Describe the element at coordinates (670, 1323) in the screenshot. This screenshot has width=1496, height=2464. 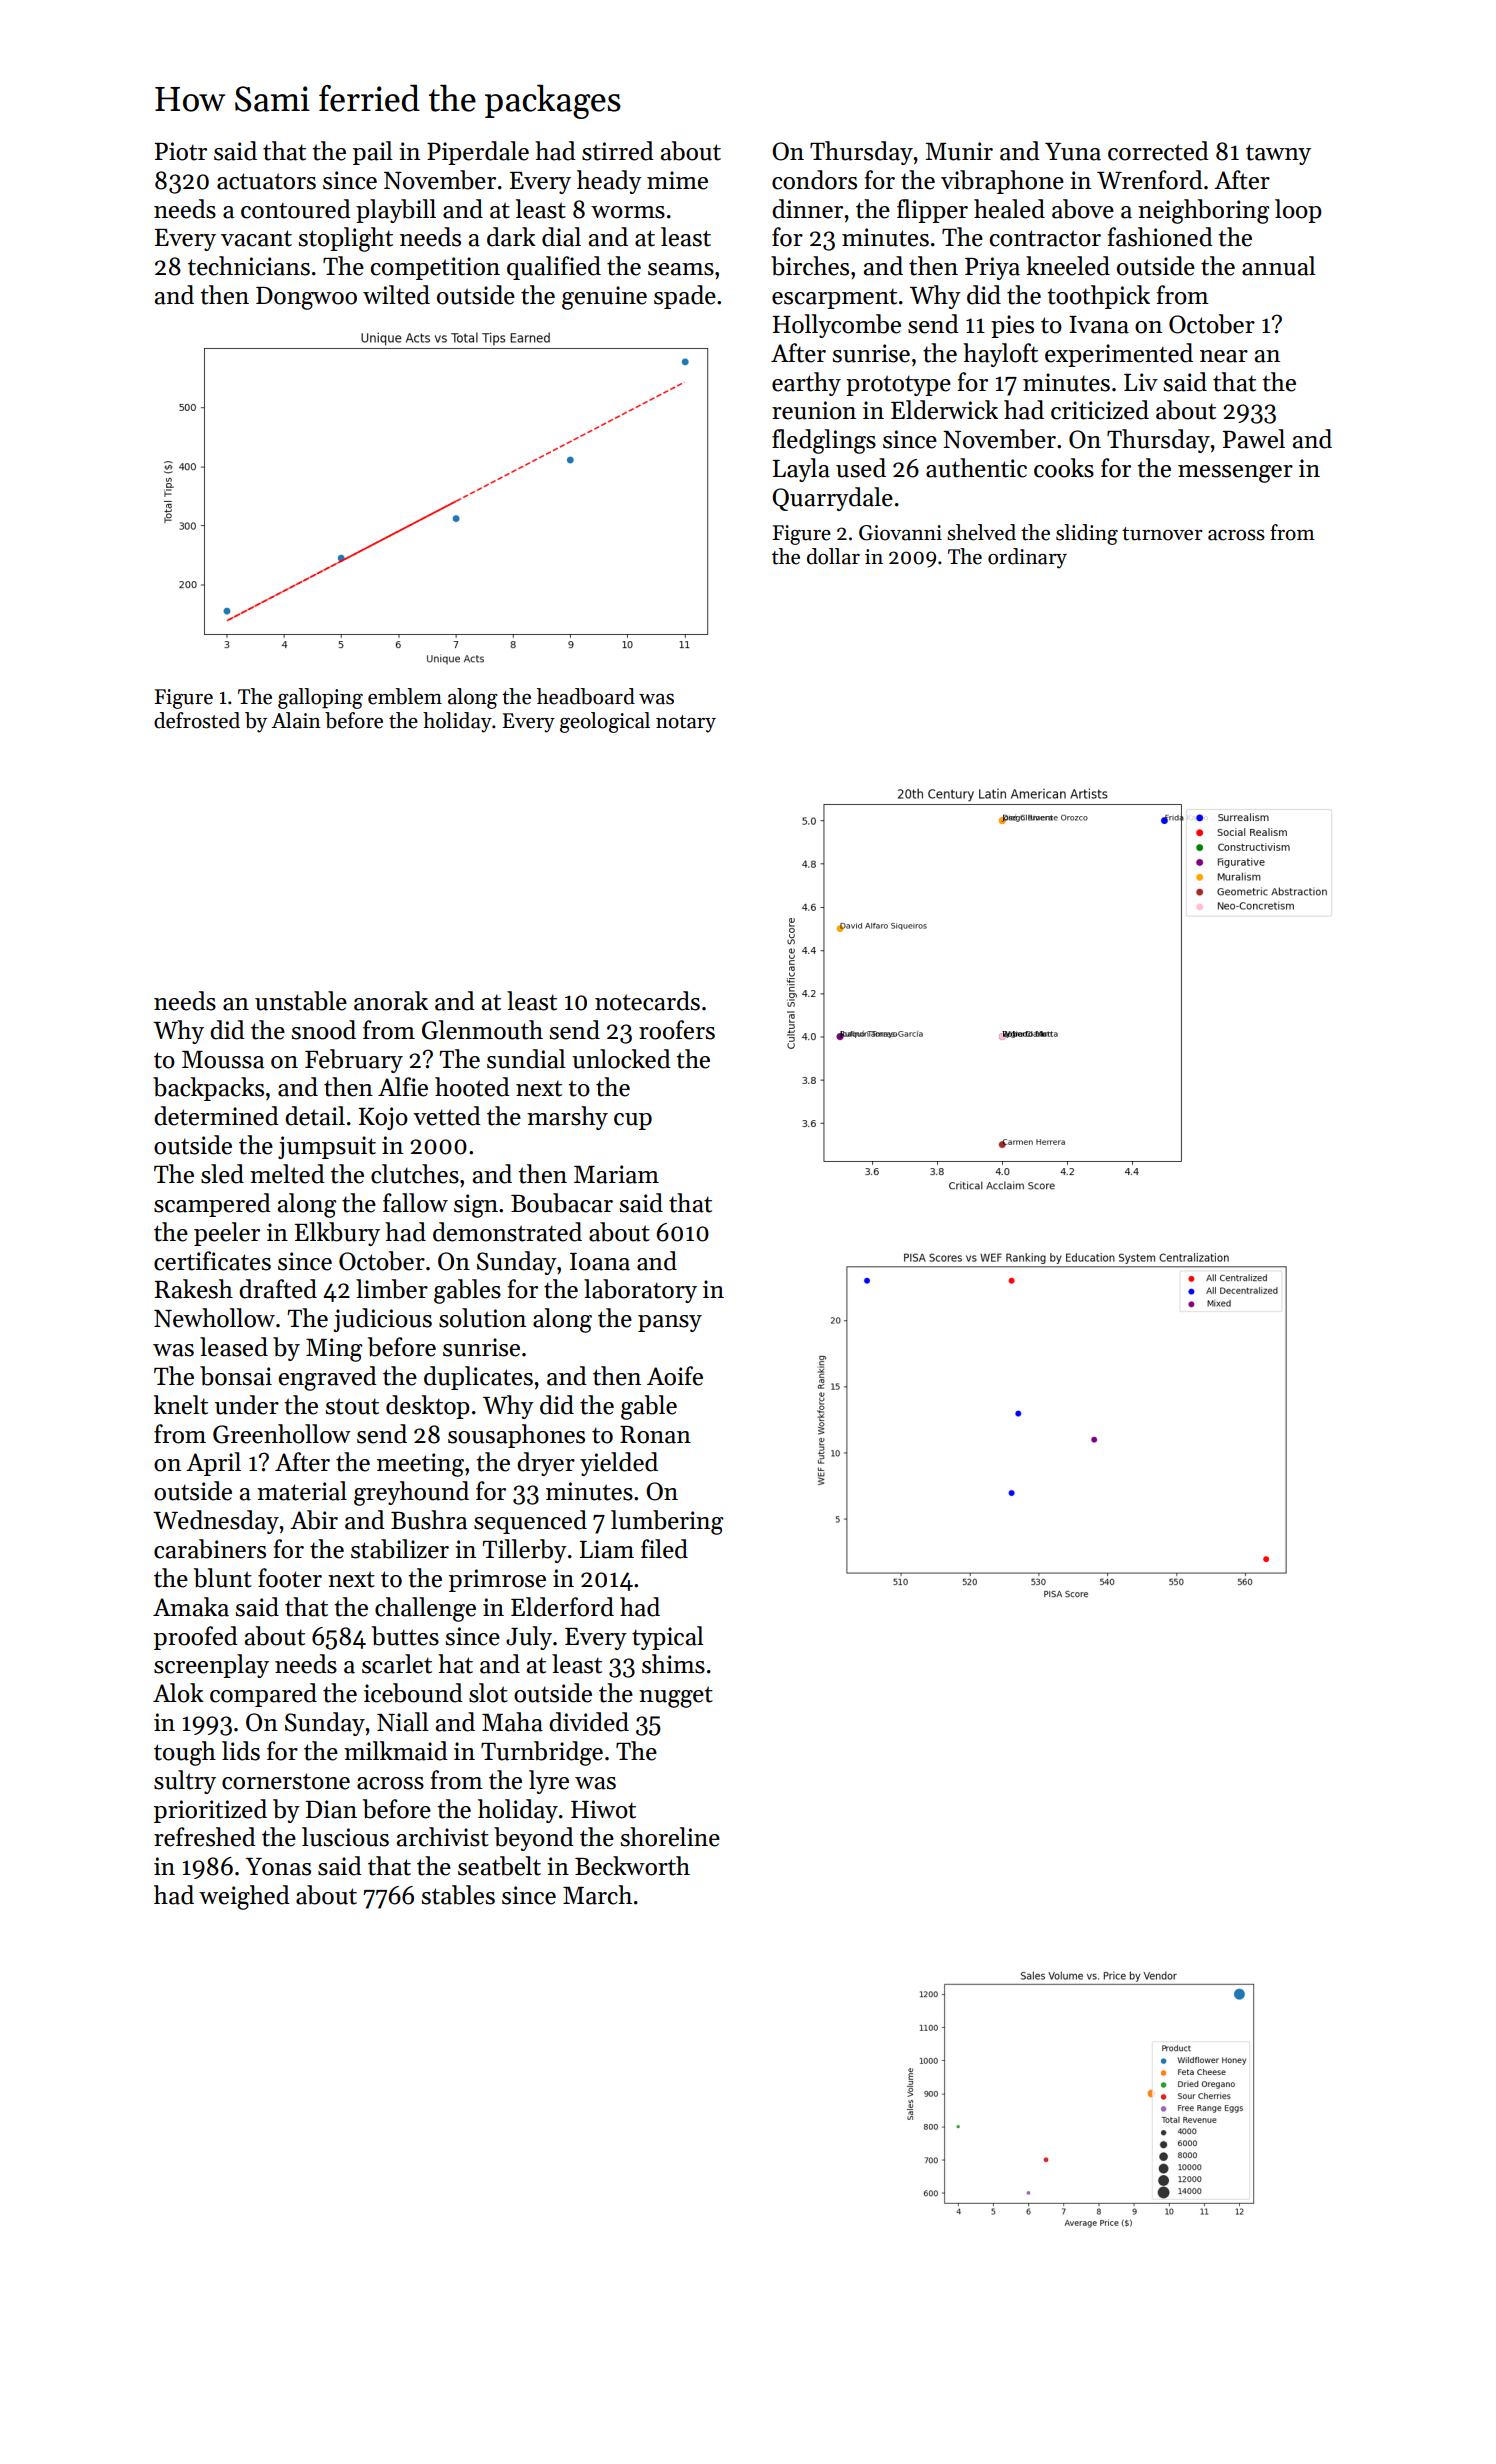
I see `pansy` at that location.
